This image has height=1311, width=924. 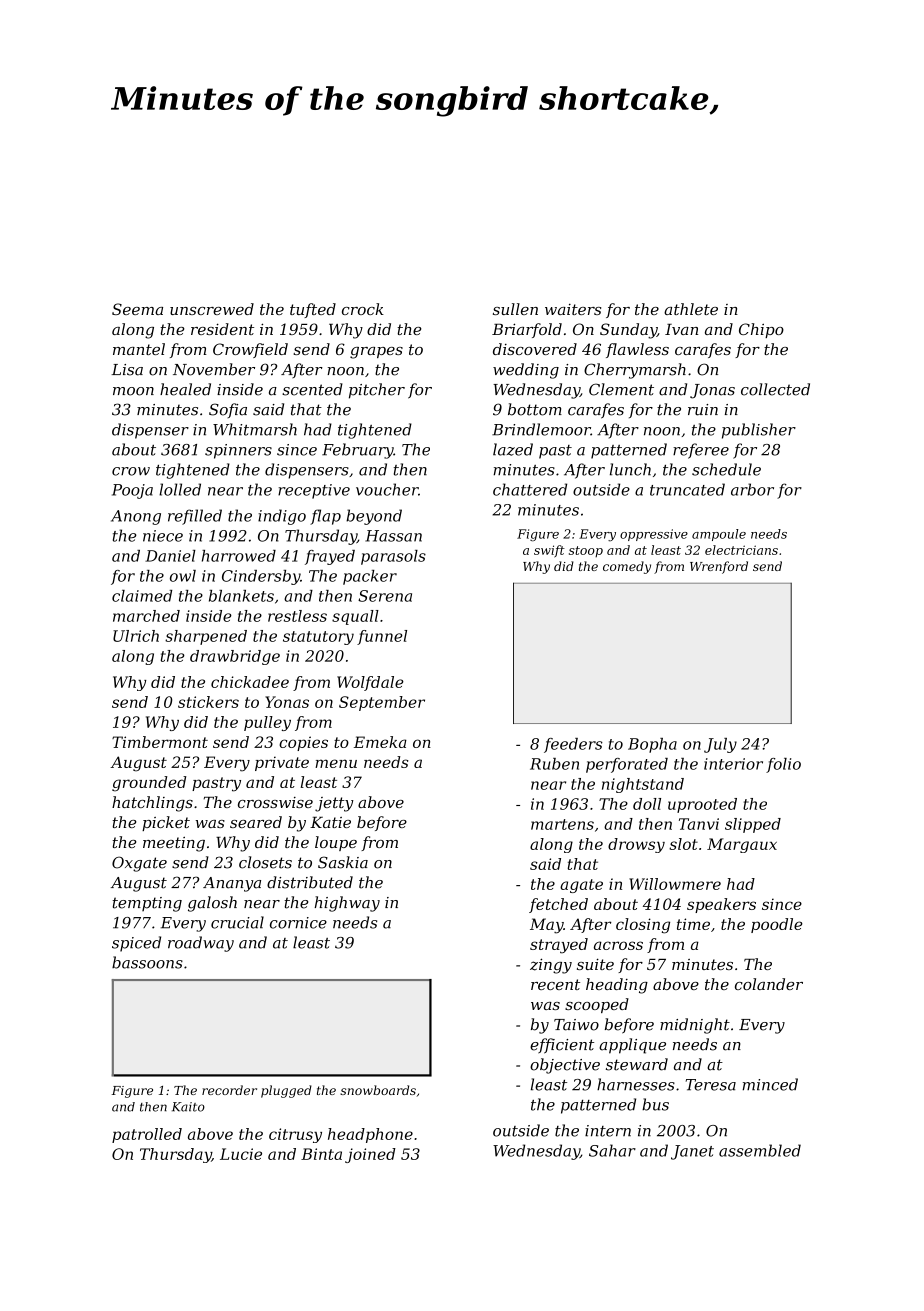 I want to click on Janet, so click(x=692, y=1152).
